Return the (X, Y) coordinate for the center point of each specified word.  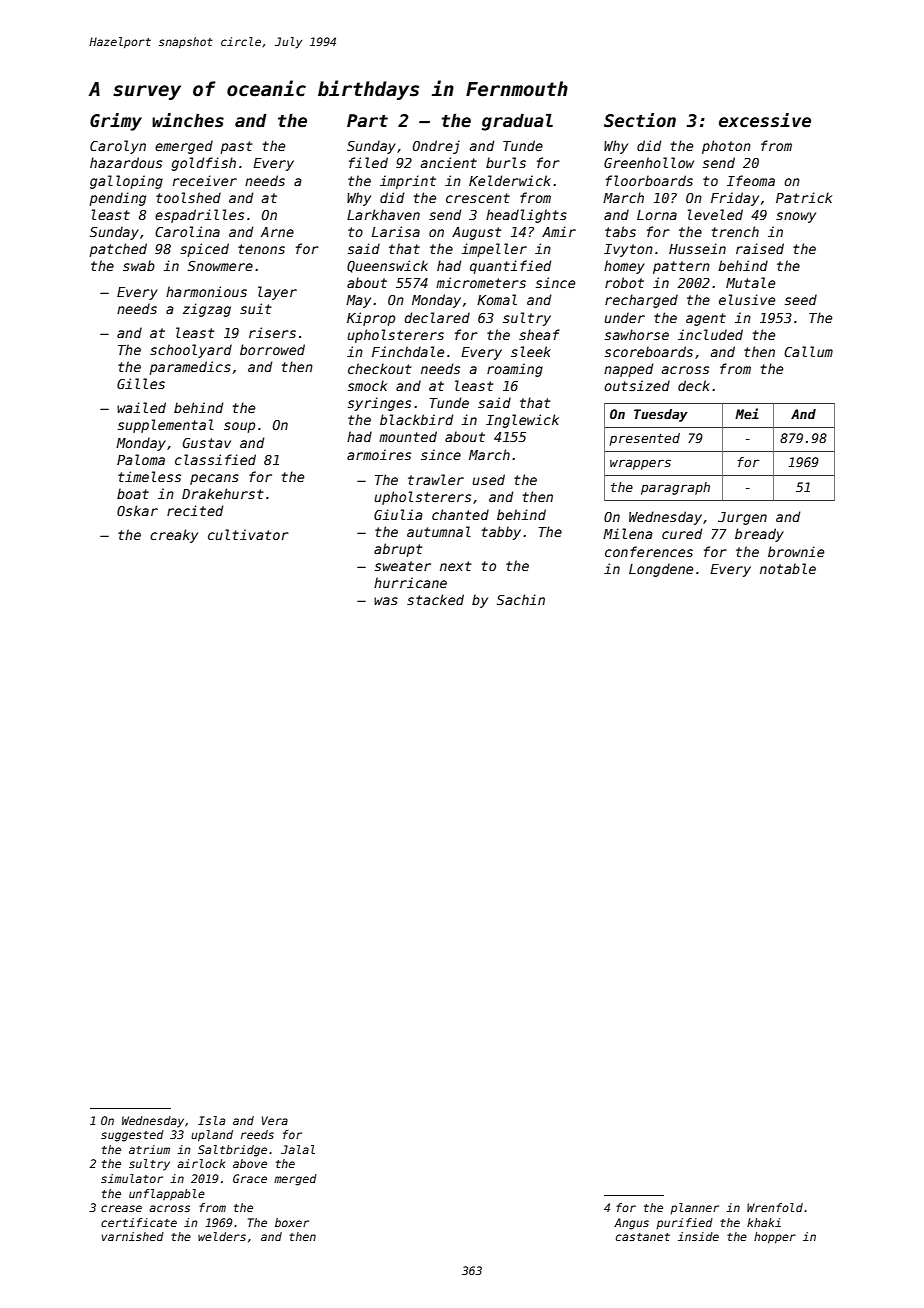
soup (239, 427)
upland (212, 1136)
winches (188, 120)
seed (801, 299)
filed (368, 162)
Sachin (521, 599)
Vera (275, 1120)
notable (788, 568)
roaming (515, 370)
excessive (765, 120)
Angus (631, 1224)
